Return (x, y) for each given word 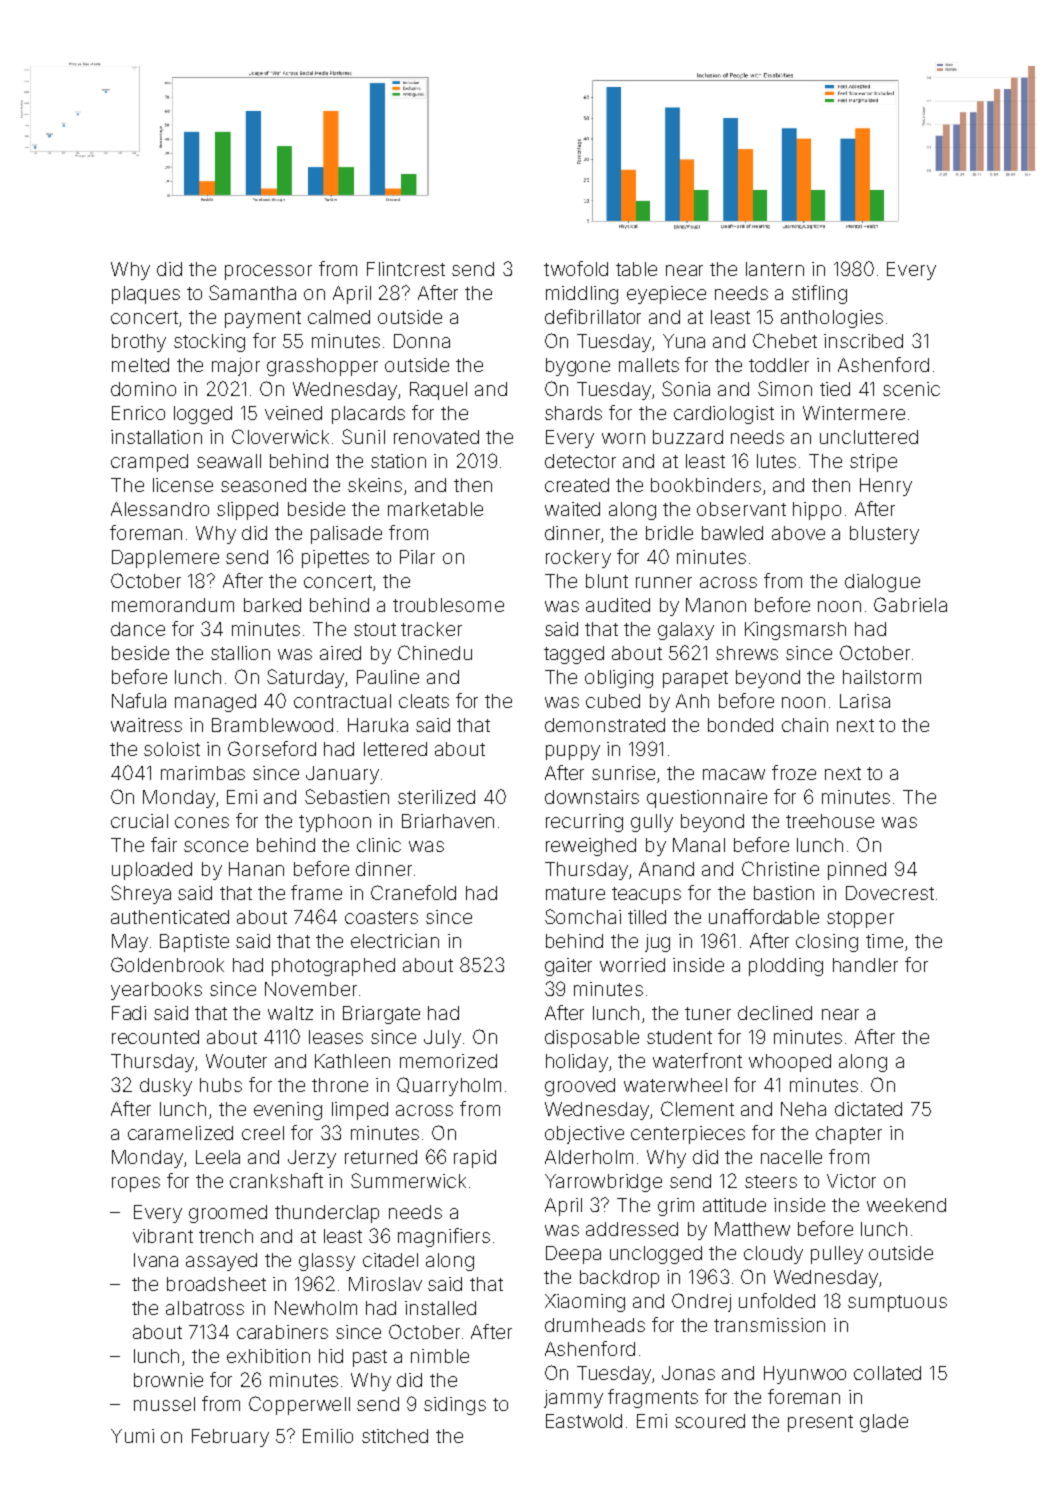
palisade (346, 535)
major (236, 367)
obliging (619, 679)
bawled (732, 533)
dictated (868, 1109)
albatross (205, 1308)
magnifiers (444, 1237)
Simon (785, 388)
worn (623, 438)
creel (263, 1133)
